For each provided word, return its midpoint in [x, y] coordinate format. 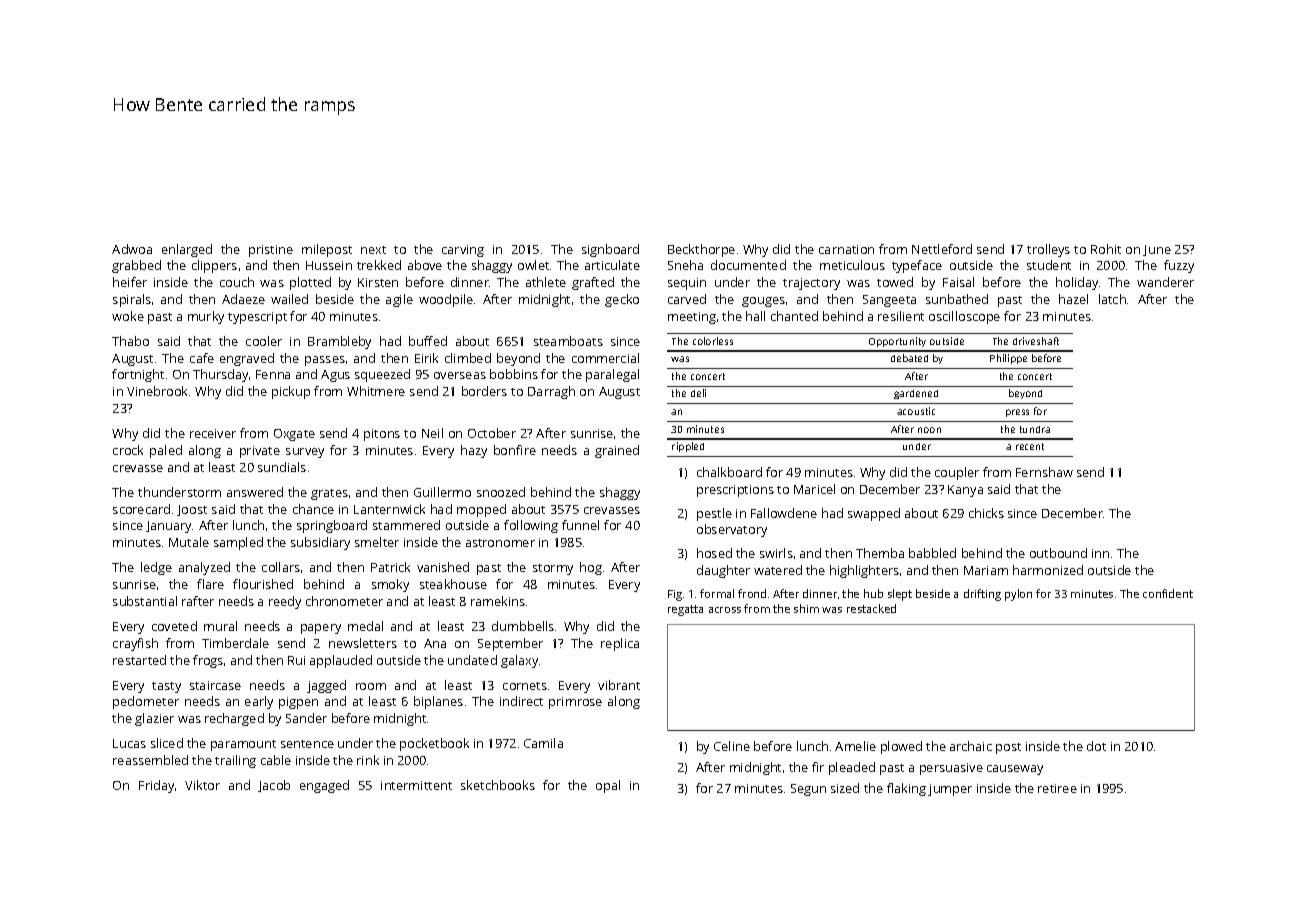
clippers [214, 266]
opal [608, 786]
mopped [481, 510]
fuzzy [1179, 266]
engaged [324, 786]
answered [255, 492]
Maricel [814, 489]
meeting [692, 318]
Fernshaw [1044, 472]
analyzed [204, 568]
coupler [957, 473]
